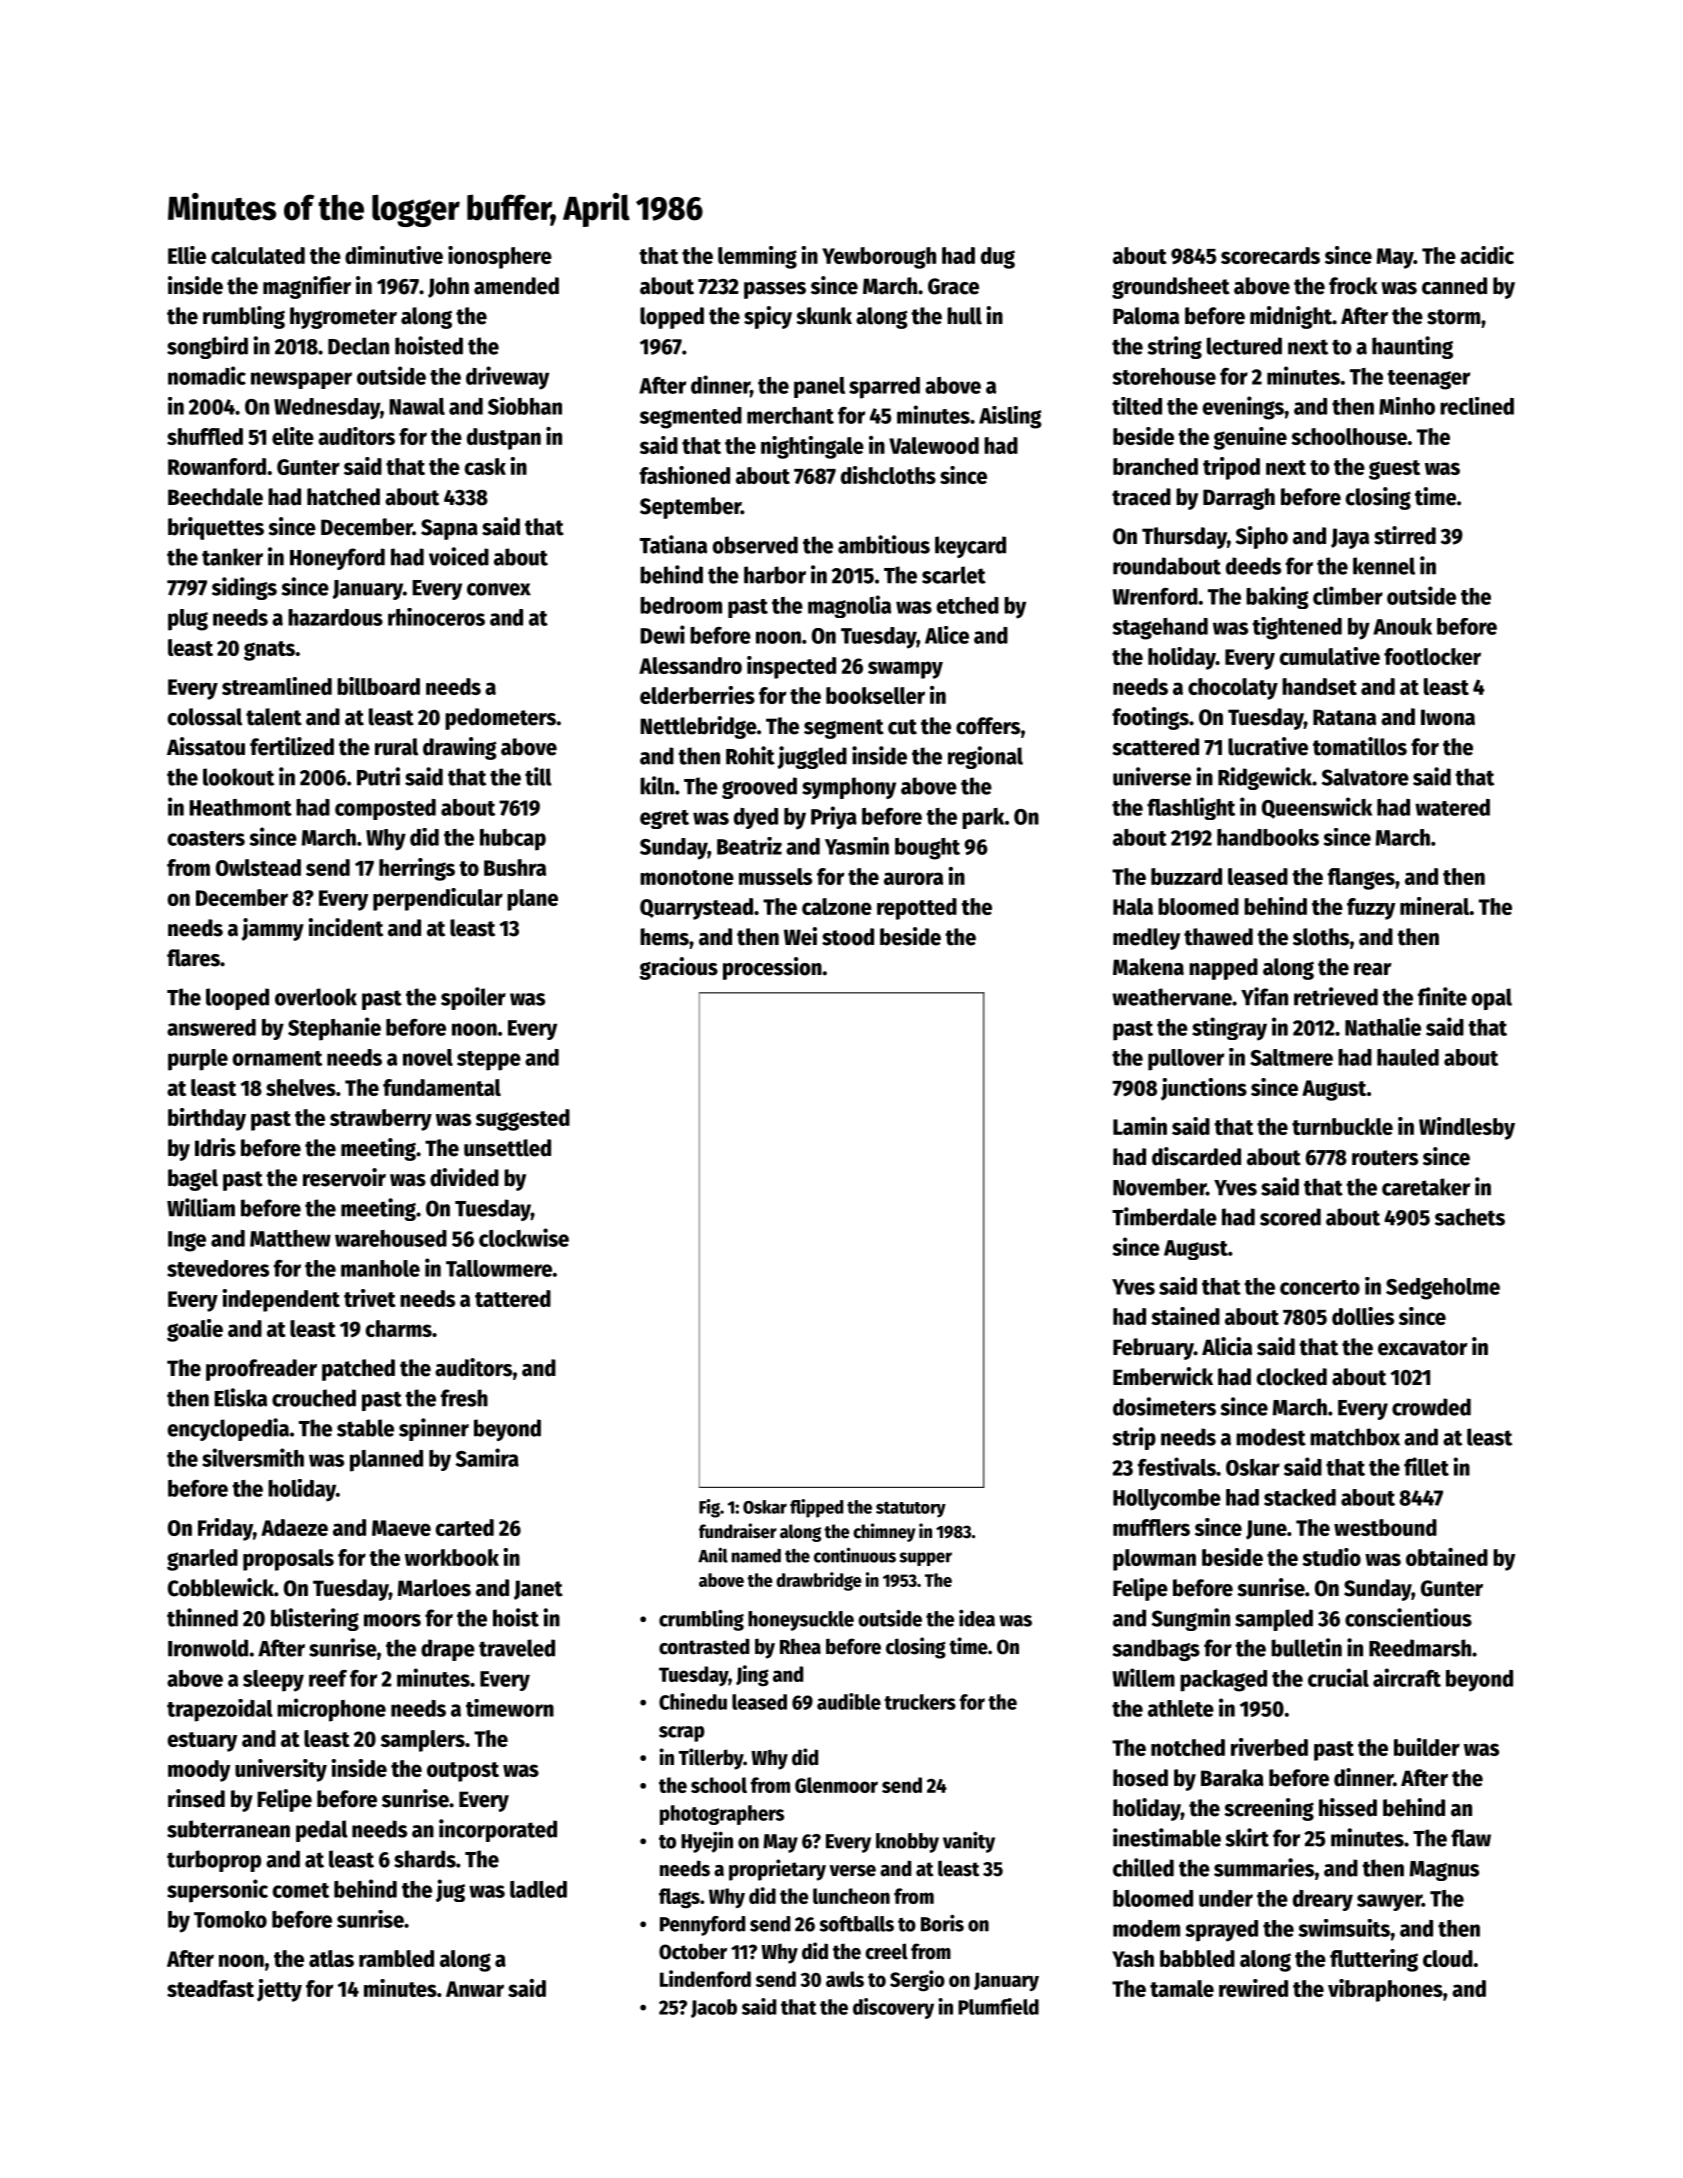 The width and height of the screenshot is (1683, 2178). What do you see at coordinates (678, 968) in the screenshot?
I see `gracious` at bounding box center [678, 968].
